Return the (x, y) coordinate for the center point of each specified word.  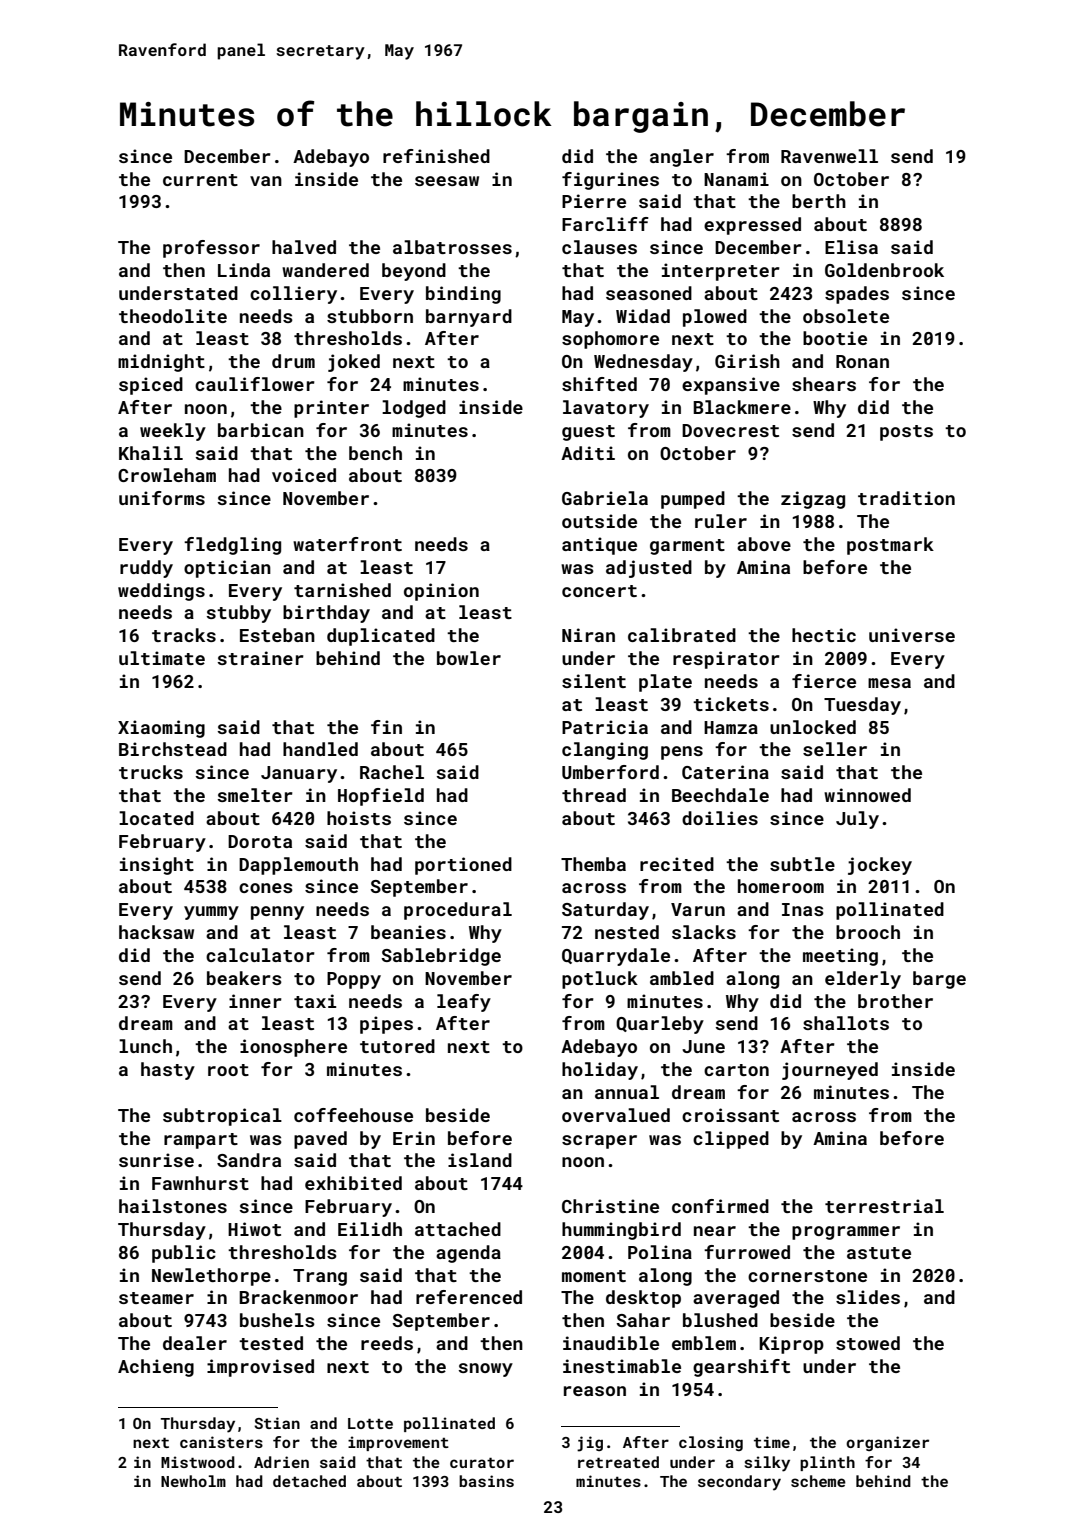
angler (682, 158)
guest (588, 433)
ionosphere (293, 1048)
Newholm (193, 1481)
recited (677, 864)
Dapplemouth (298, 866)
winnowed (867, 795)
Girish (747, 361)
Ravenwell (829, 156)
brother (895, 1001)
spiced (151, 386)
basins (486, 1481)
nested (627, 932)
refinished (436, 156)
